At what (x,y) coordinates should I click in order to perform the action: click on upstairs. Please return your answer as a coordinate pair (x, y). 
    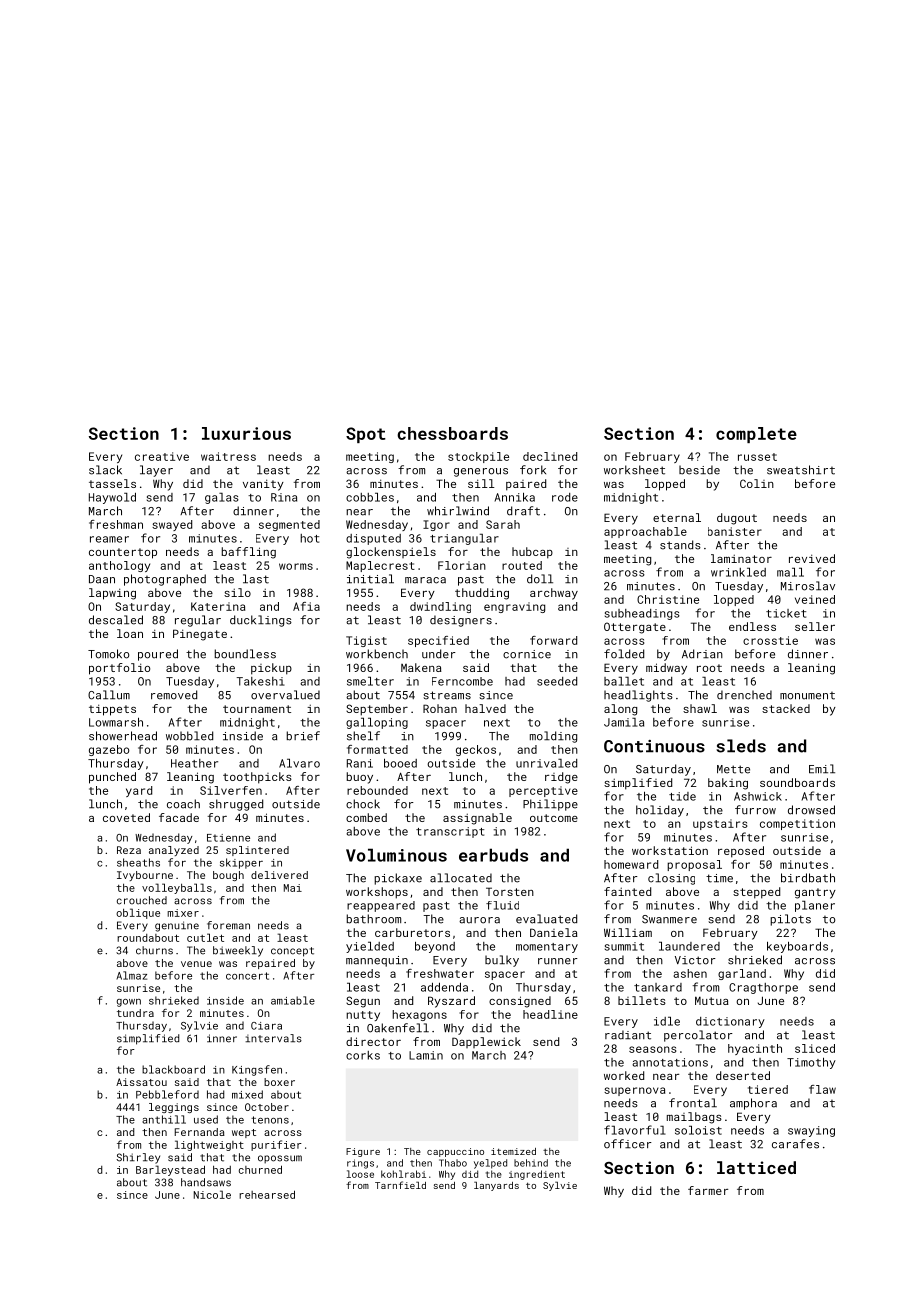
    Looking at the image, I should click on (720, 824).
